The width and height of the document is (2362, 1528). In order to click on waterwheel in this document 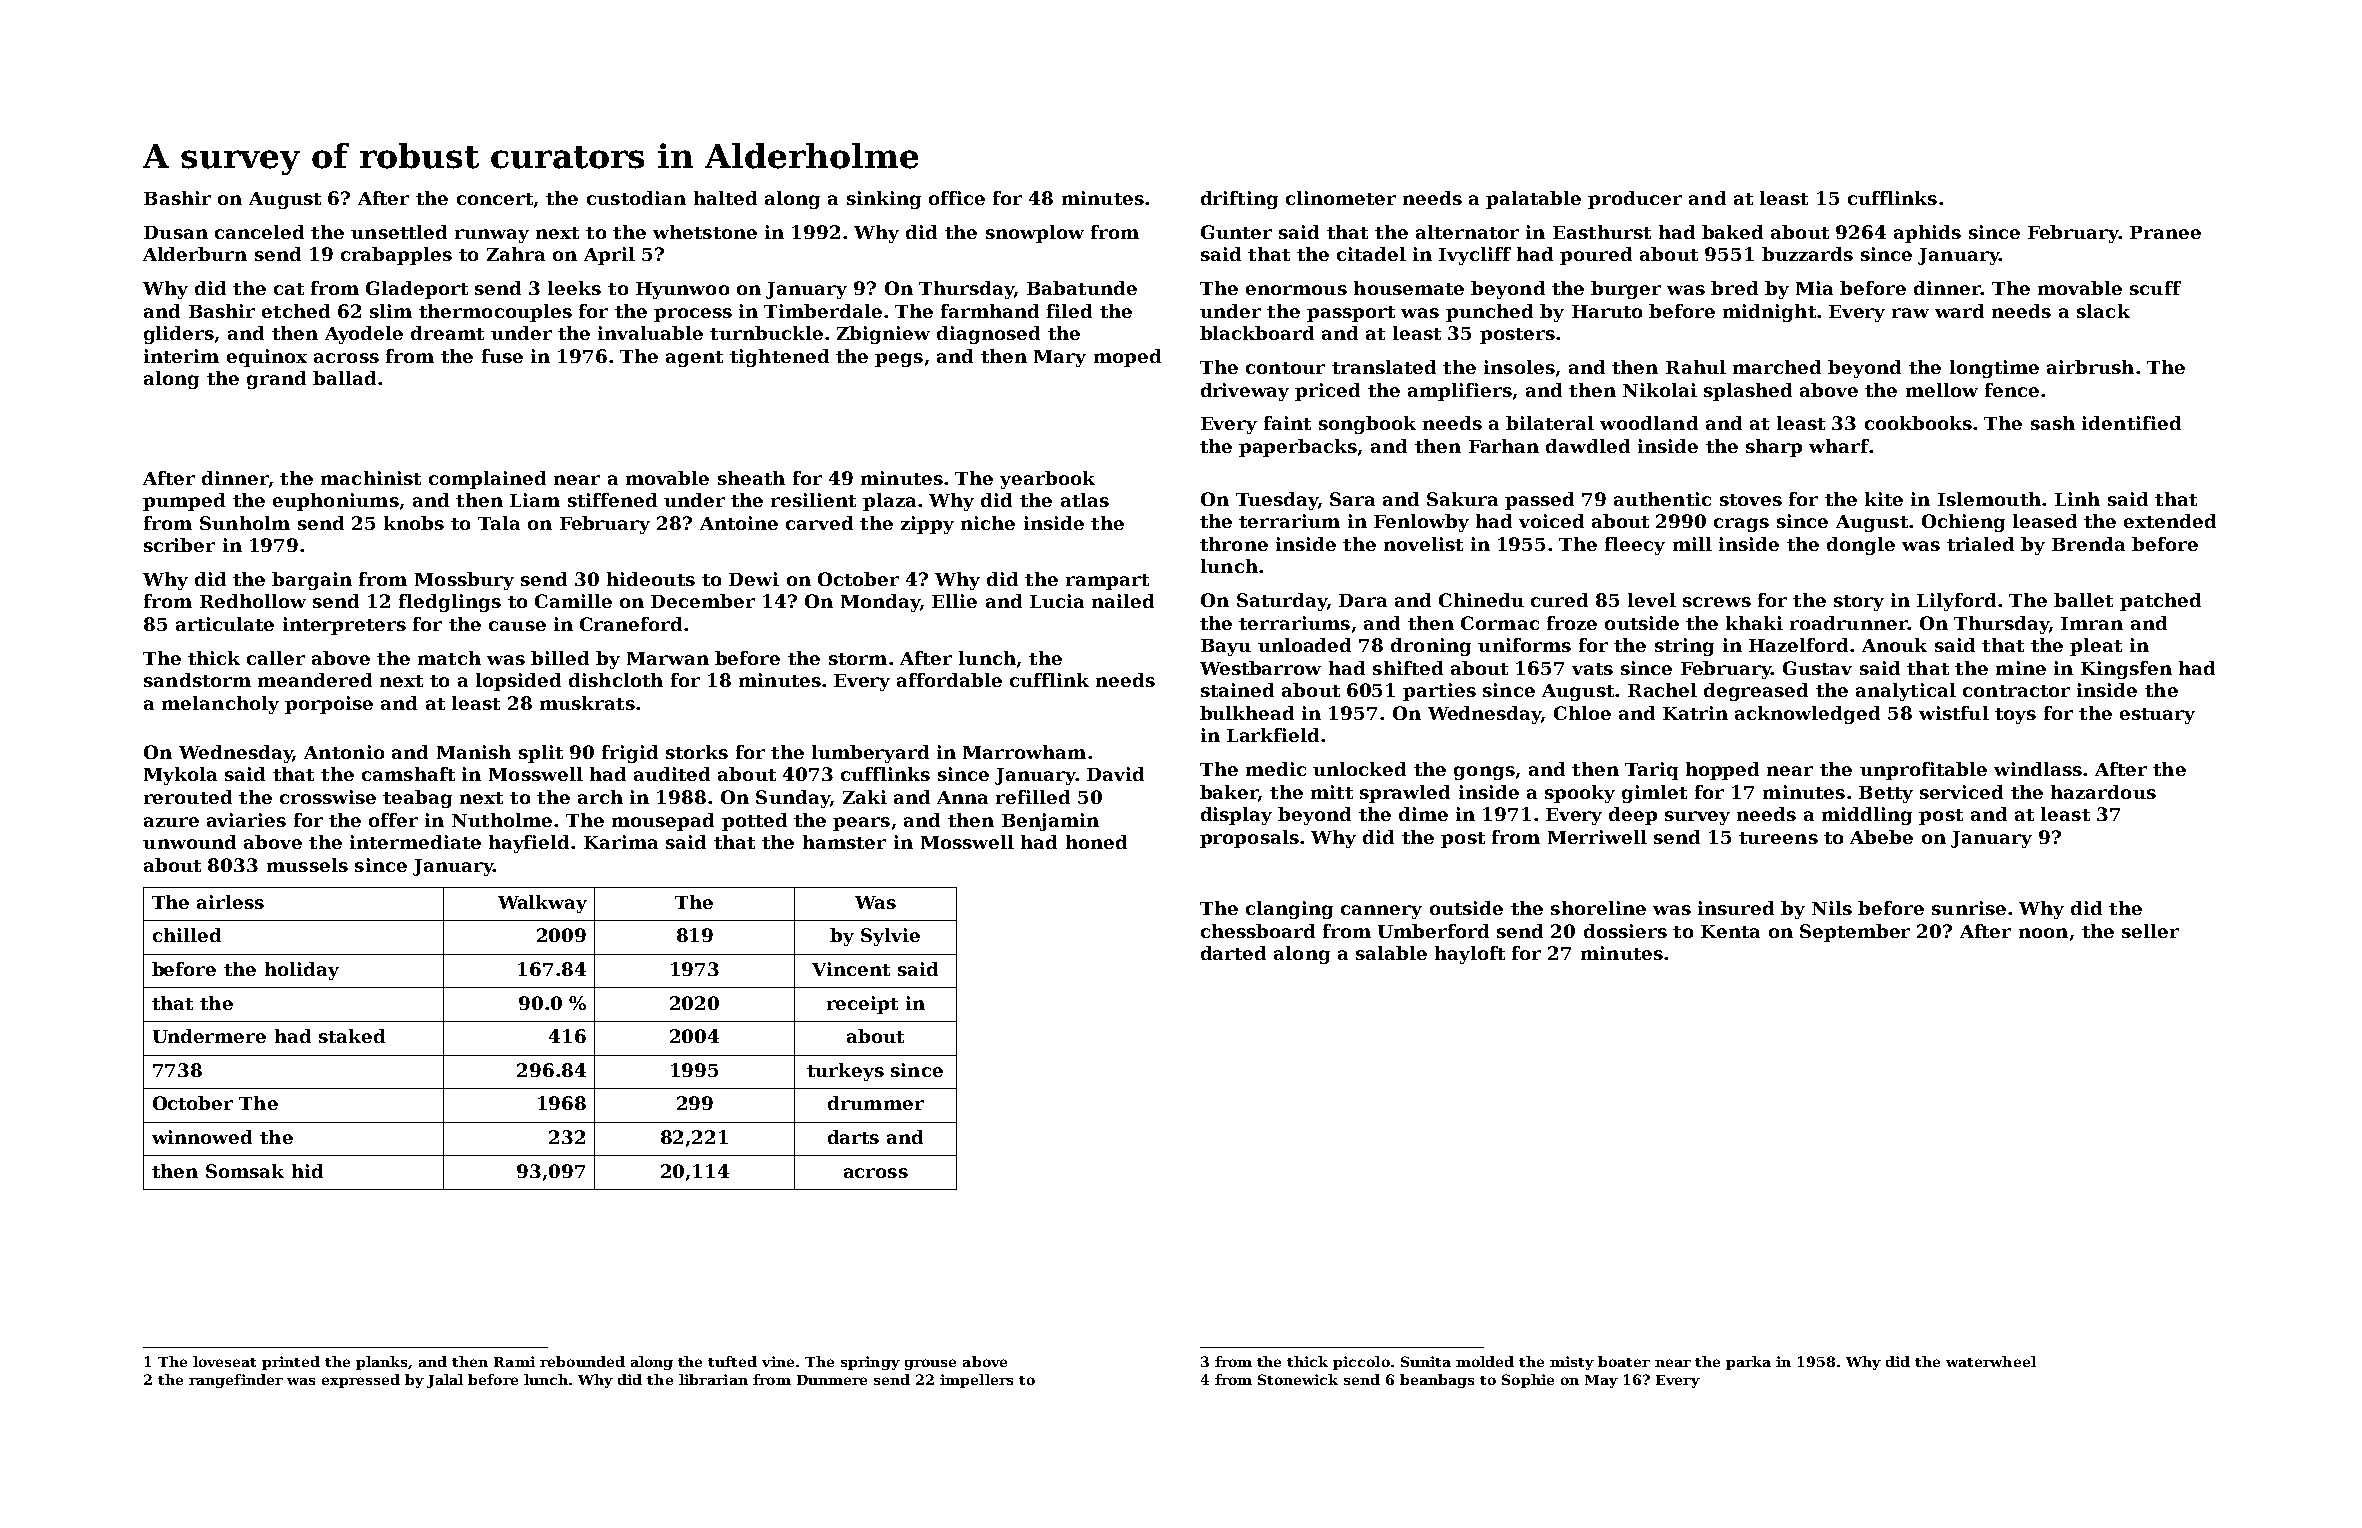, I will do `click(1991, 1361)`.
